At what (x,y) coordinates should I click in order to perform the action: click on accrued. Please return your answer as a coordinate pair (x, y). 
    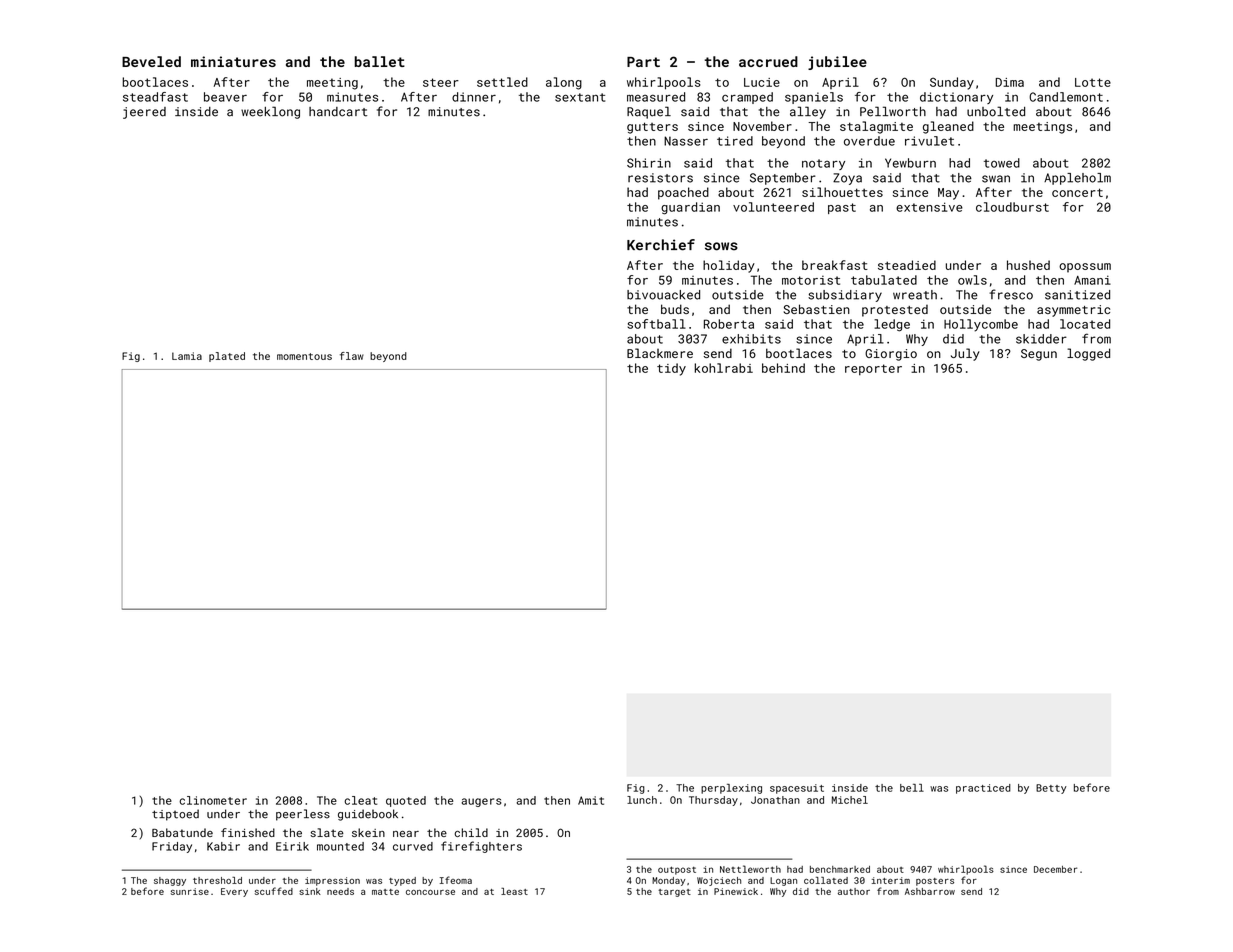
    Looking at the image, I should click on (768, 61).
